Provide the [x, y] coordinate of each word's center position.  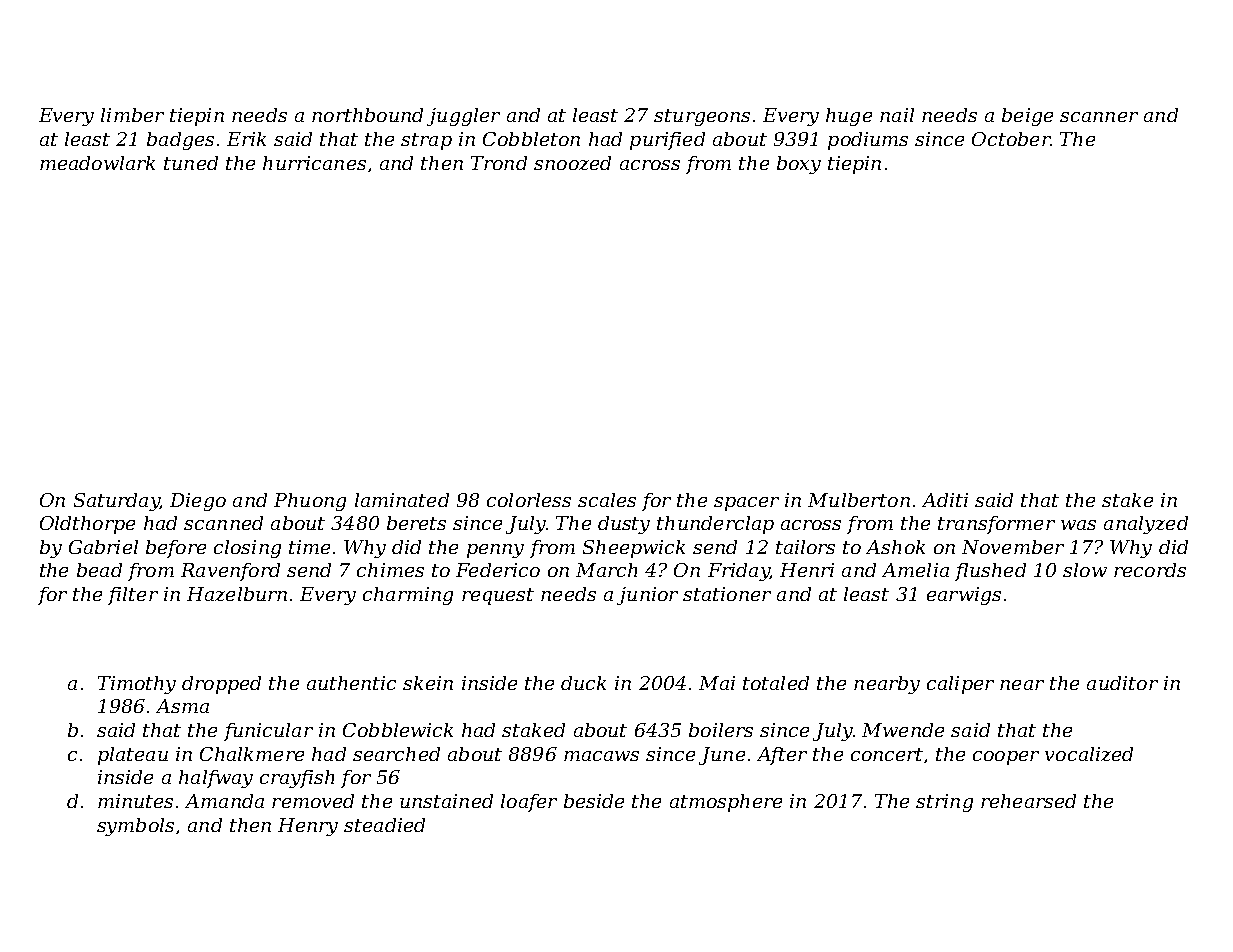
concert [887, 754]
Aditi [945, 500]
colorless [529, 500]
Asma [182, 706]
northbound [367, 115]
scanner [1099, 117]
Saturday [116, 502]
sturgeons [702, 117]
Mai [717, 683]
